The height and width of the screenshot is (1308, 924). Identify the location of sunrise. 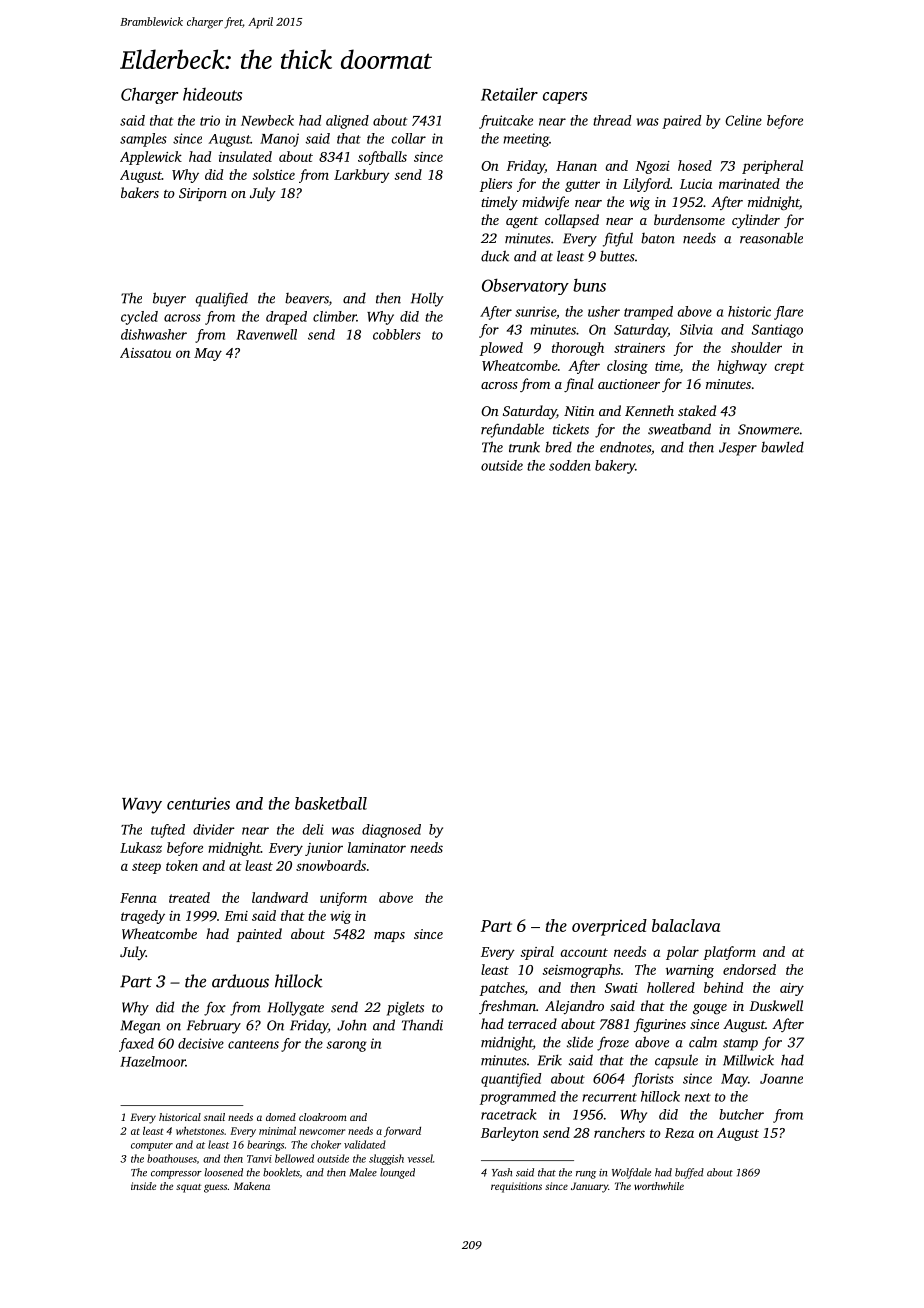
(535, 311).
